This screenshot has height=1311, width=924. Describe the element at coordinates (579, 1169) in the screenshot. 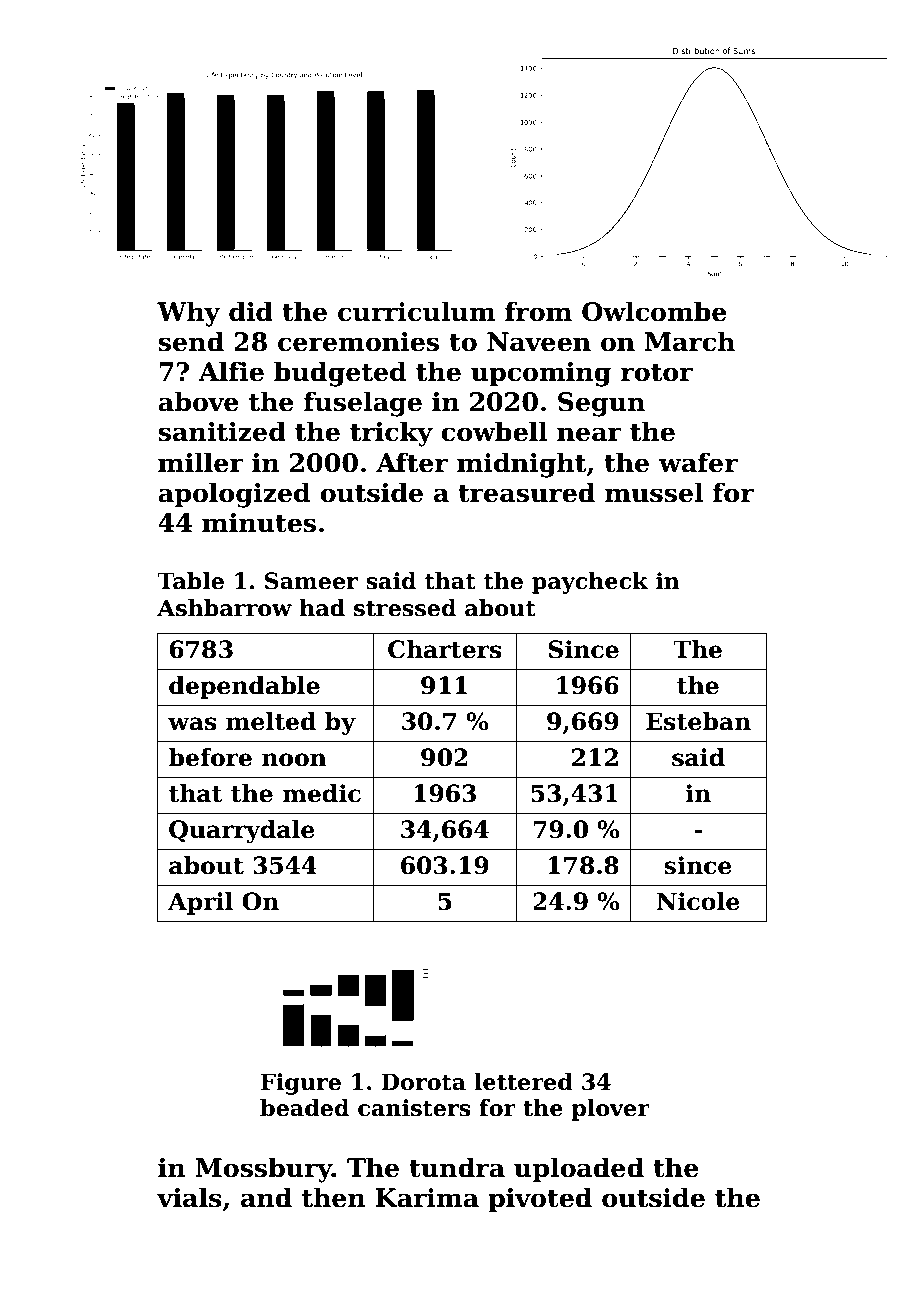

I see `uploaded` at that location.
